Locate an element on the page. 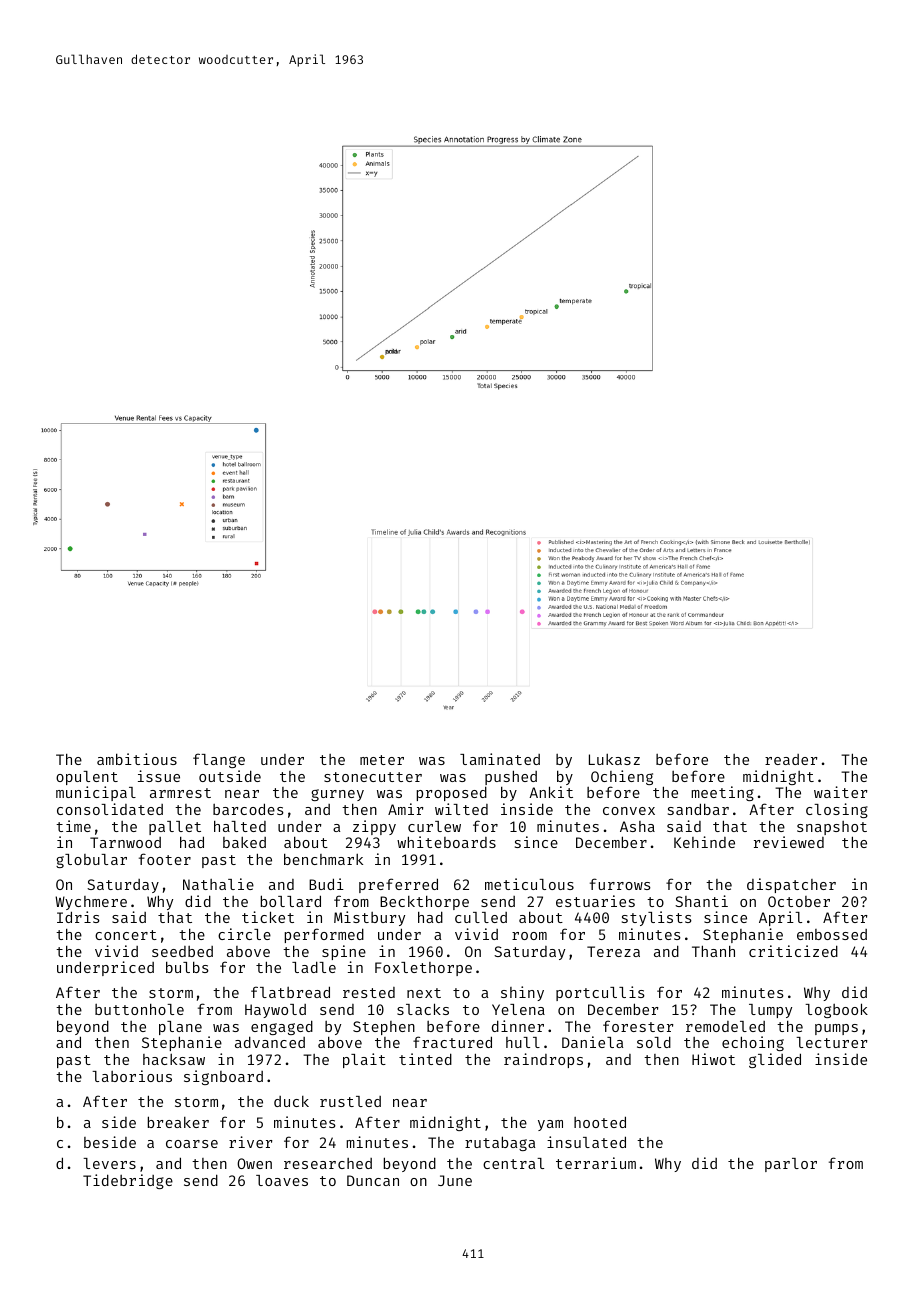 The height and width of the image is (1308, 924). ambitious is located at coordinates (137, 759).
